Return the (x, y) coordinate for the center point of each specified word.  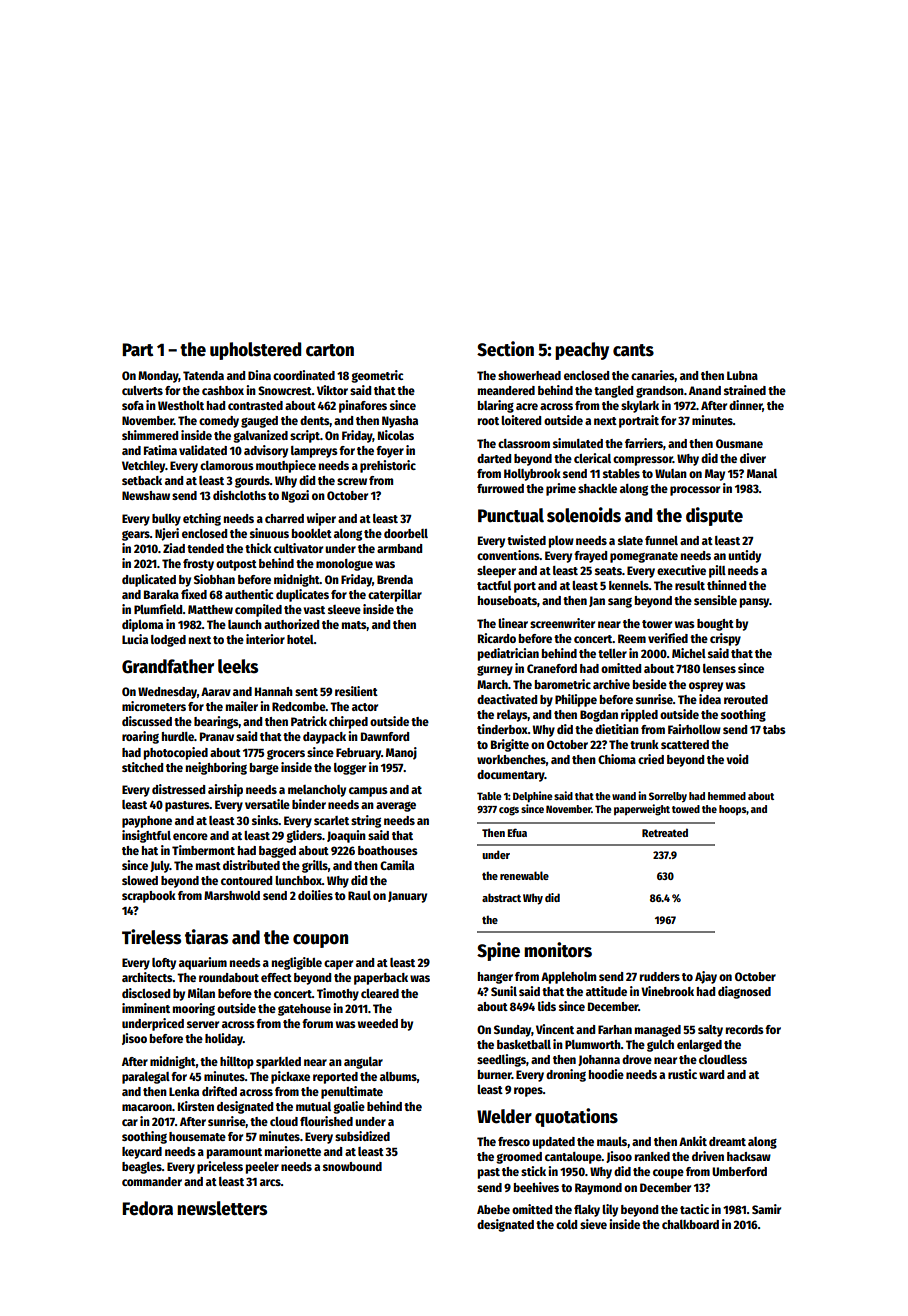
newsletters (222, 1208)
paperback (381, 979)
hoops (732, 810)
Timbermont (203, 850)
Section (505, 349)
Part (138, 350)
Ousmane (739, 443)
